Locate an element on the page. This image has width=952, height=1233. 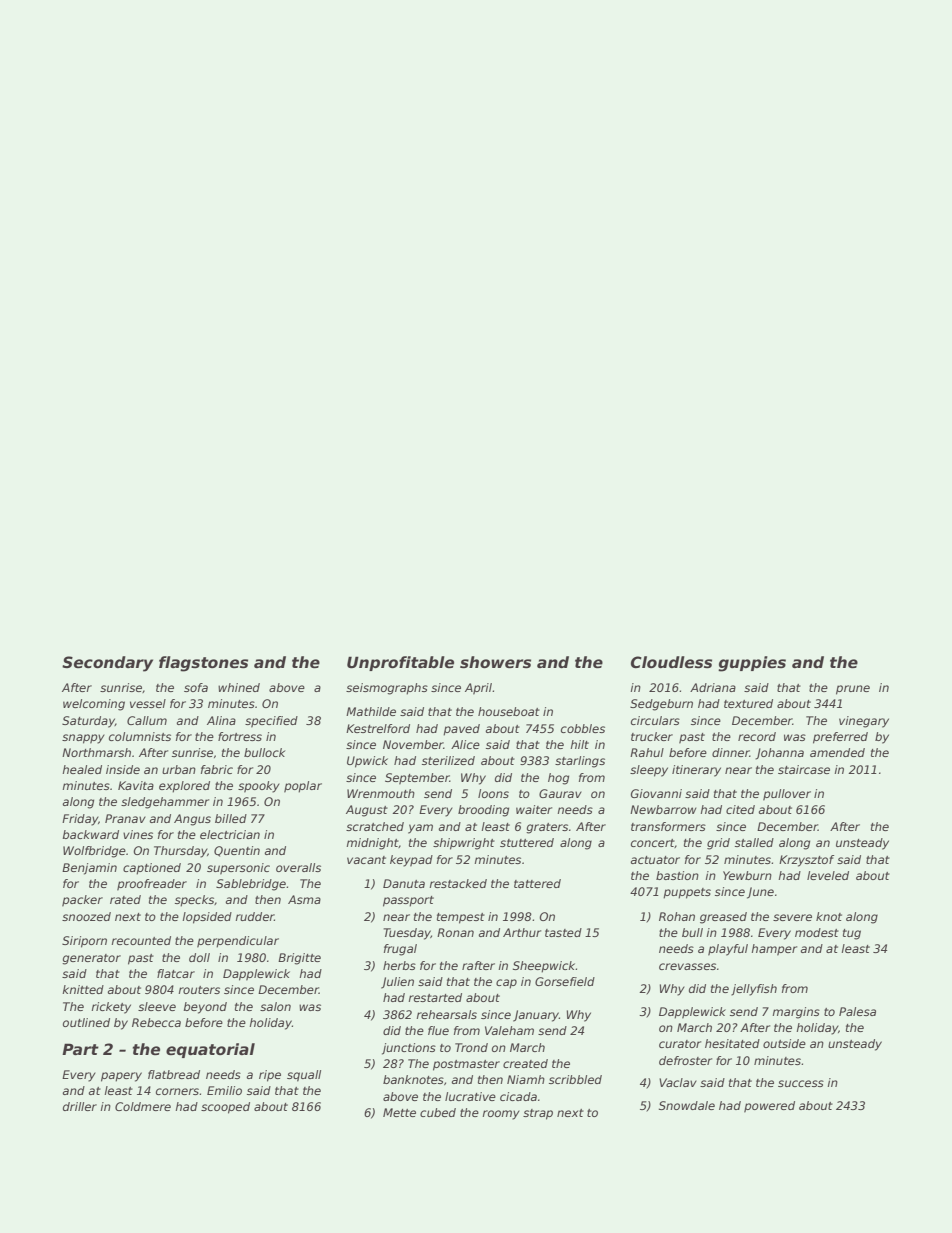
Danuta is located at coordinates (404, 883).
